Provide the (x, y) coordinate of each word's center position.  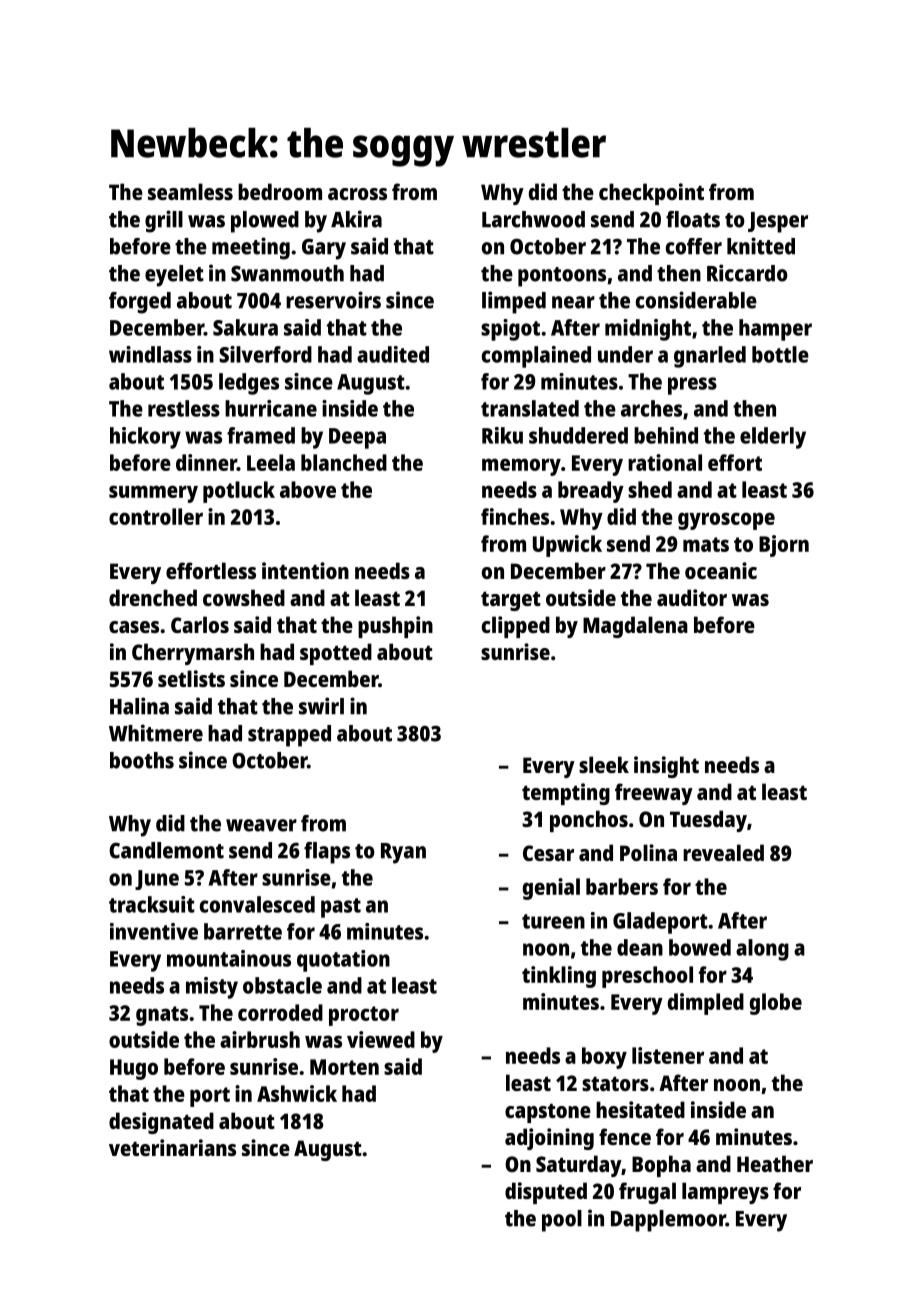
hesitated (640, 1109)
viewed (381, 1039)
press (692, 386)
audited (393, 354)
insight (666, 767)
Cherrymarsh (193, 654)
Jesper (778, 222)
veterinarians (172, 1147)
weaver (261, 825)
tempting (566, 794)
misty (212, 988)
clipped (516, 627)
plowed (265, 222)
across (357, 194)
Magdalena (635, 627)
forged (140, 303)
